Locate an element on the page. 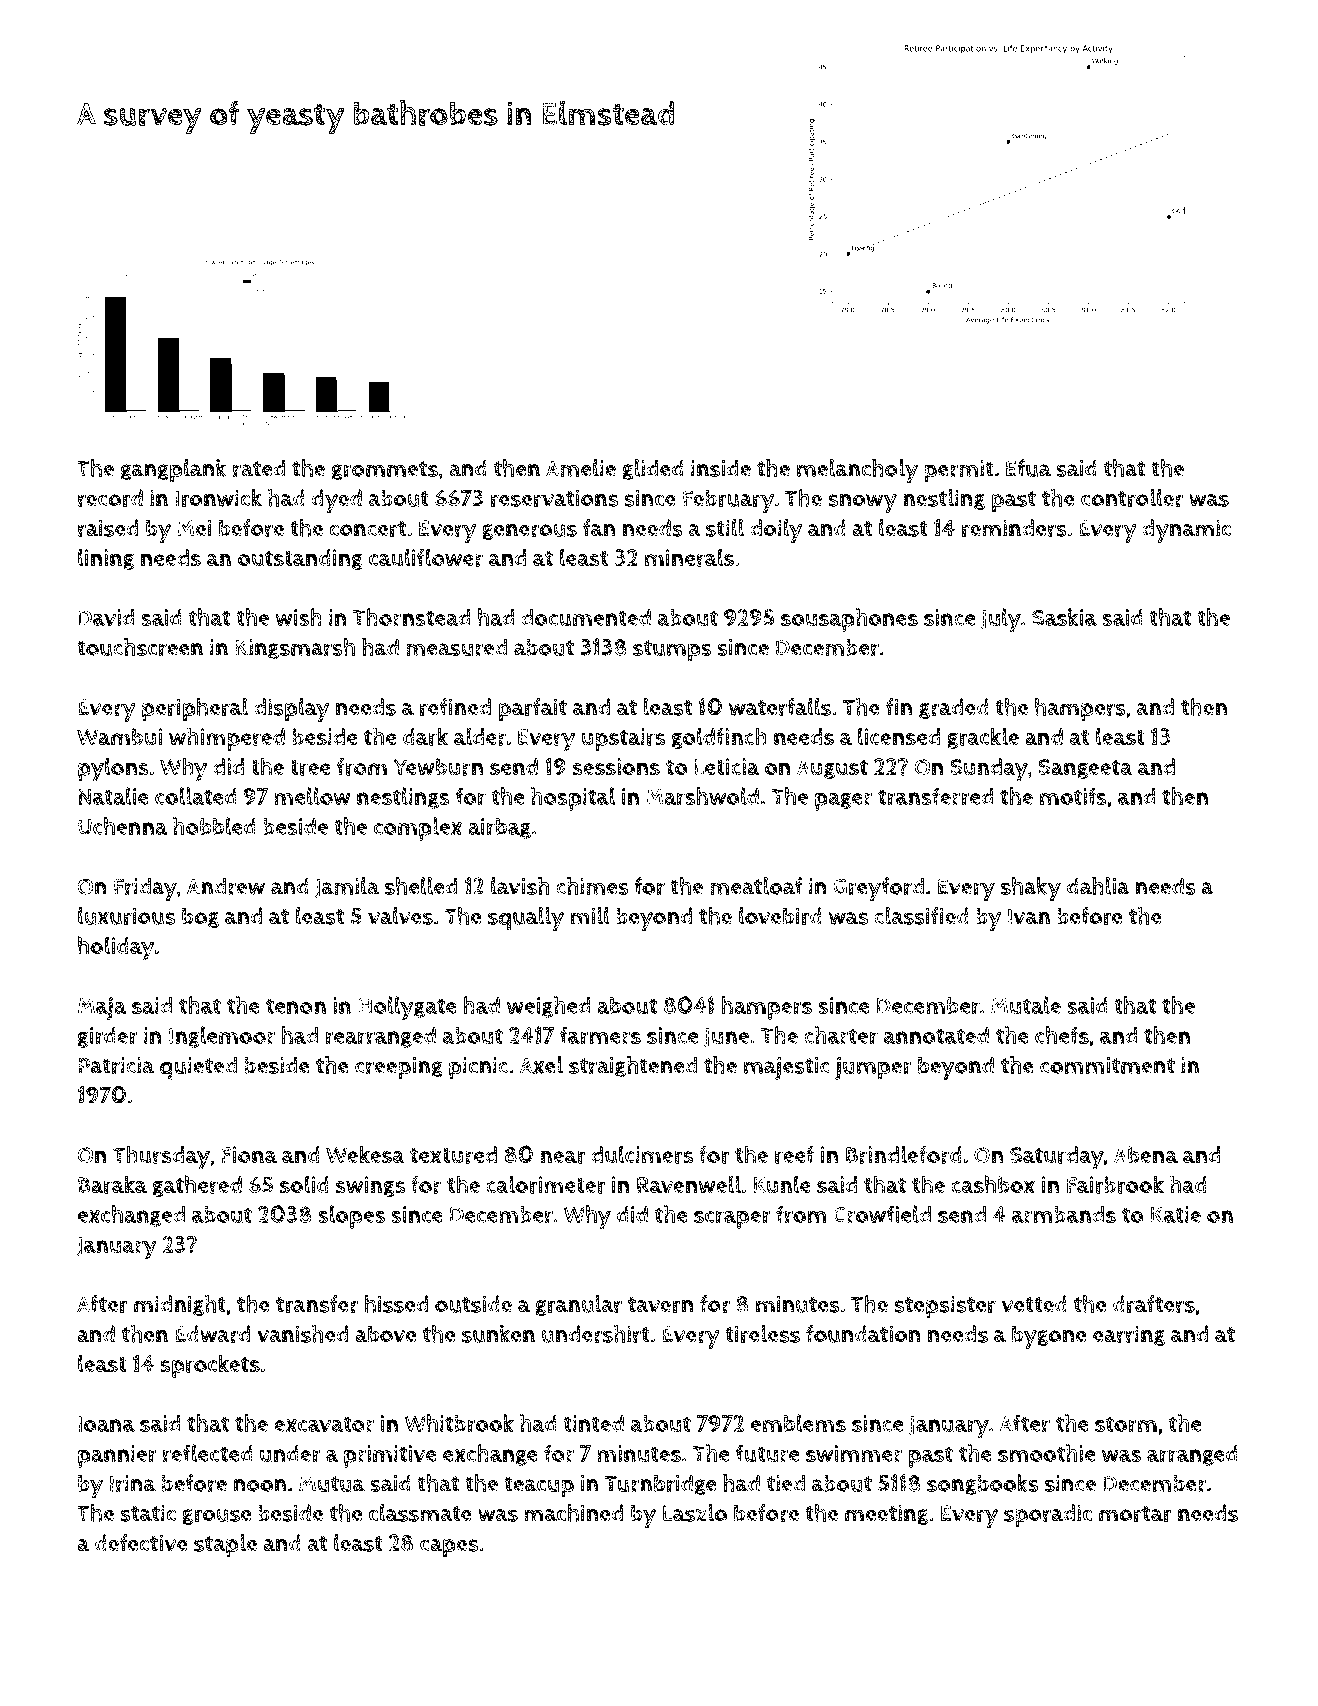 This image has height=1706, width=1318. Patricia is located at coordinates (116, 1065).
